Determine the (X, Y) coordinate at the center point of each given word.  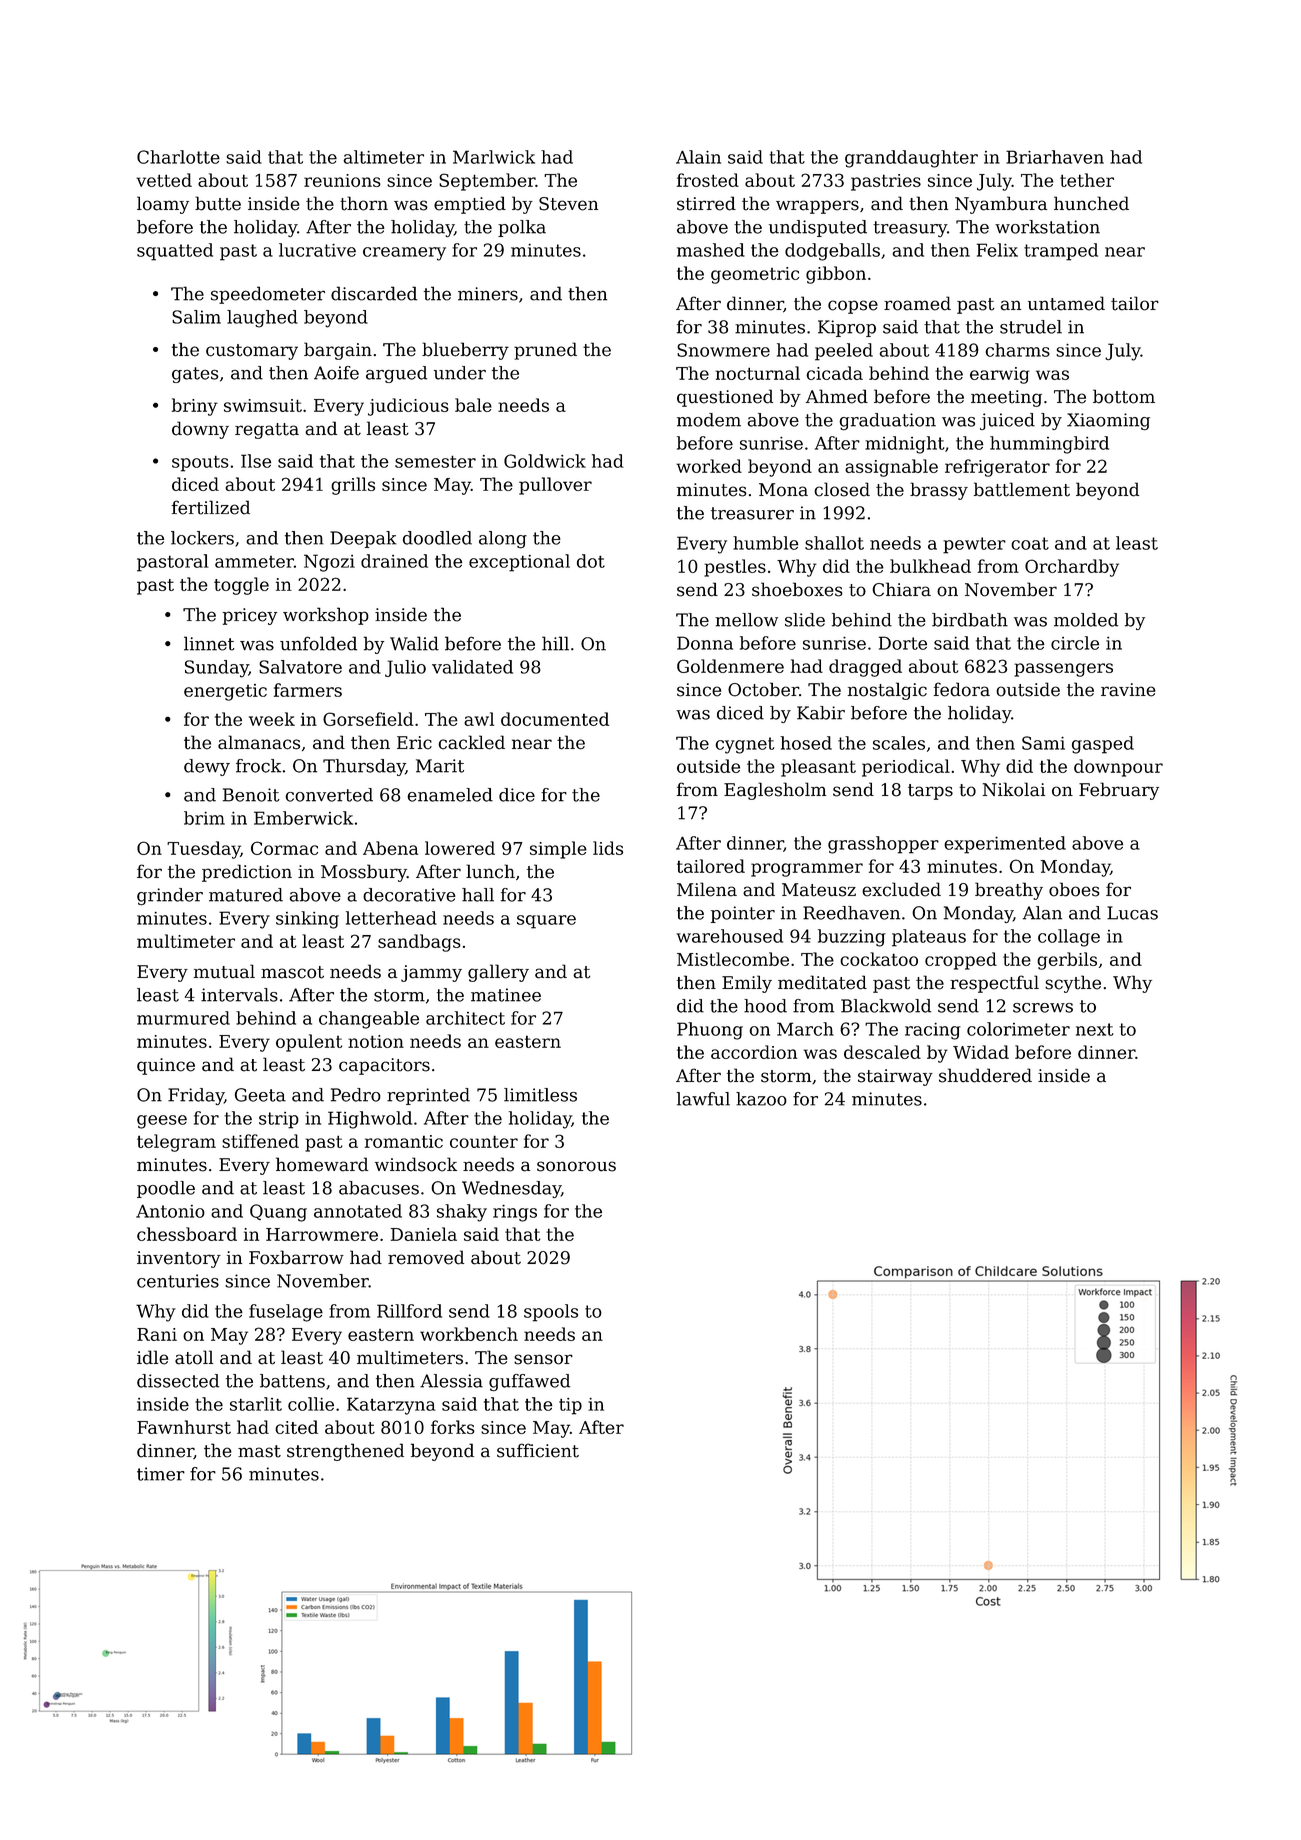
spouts (200, 463)
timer (161, 1474)
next (1094, 1029)
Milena (707, 889)
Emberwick (303, 818)
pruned (545, 351)
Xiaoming (1108, 421)
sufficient (538, 1450)
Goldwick (545, 461)
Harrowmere (322, 1234)
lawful (703, 1099)
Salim (196, 317)
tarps (930, 792)
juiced (1007, 421)
